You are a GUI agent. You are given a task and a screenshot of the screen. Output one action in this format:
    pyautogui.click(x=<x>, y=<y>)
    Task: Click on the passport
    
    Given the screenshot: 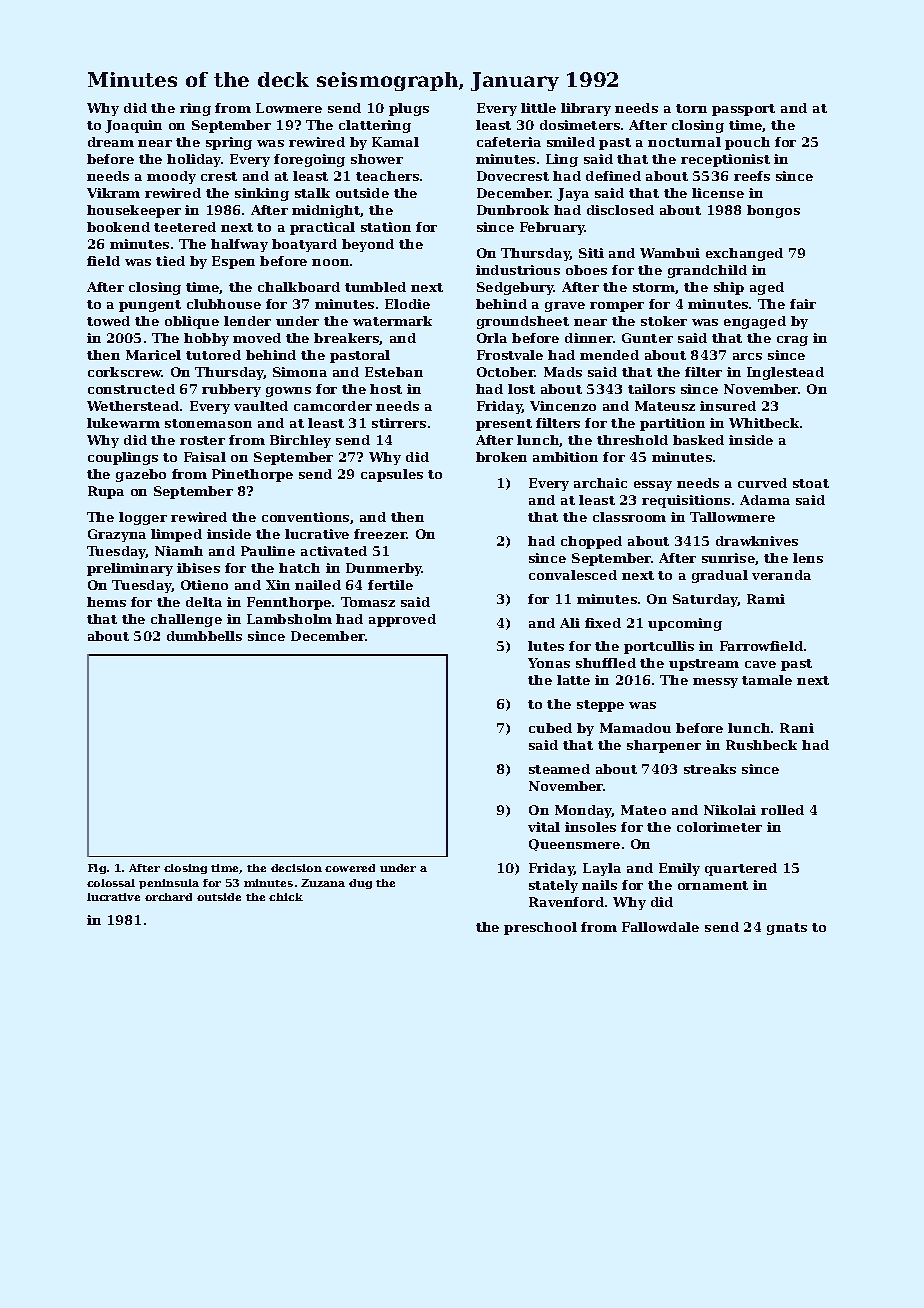 What is the action you would take?
    pyautogui.click(x=743, y=110)
